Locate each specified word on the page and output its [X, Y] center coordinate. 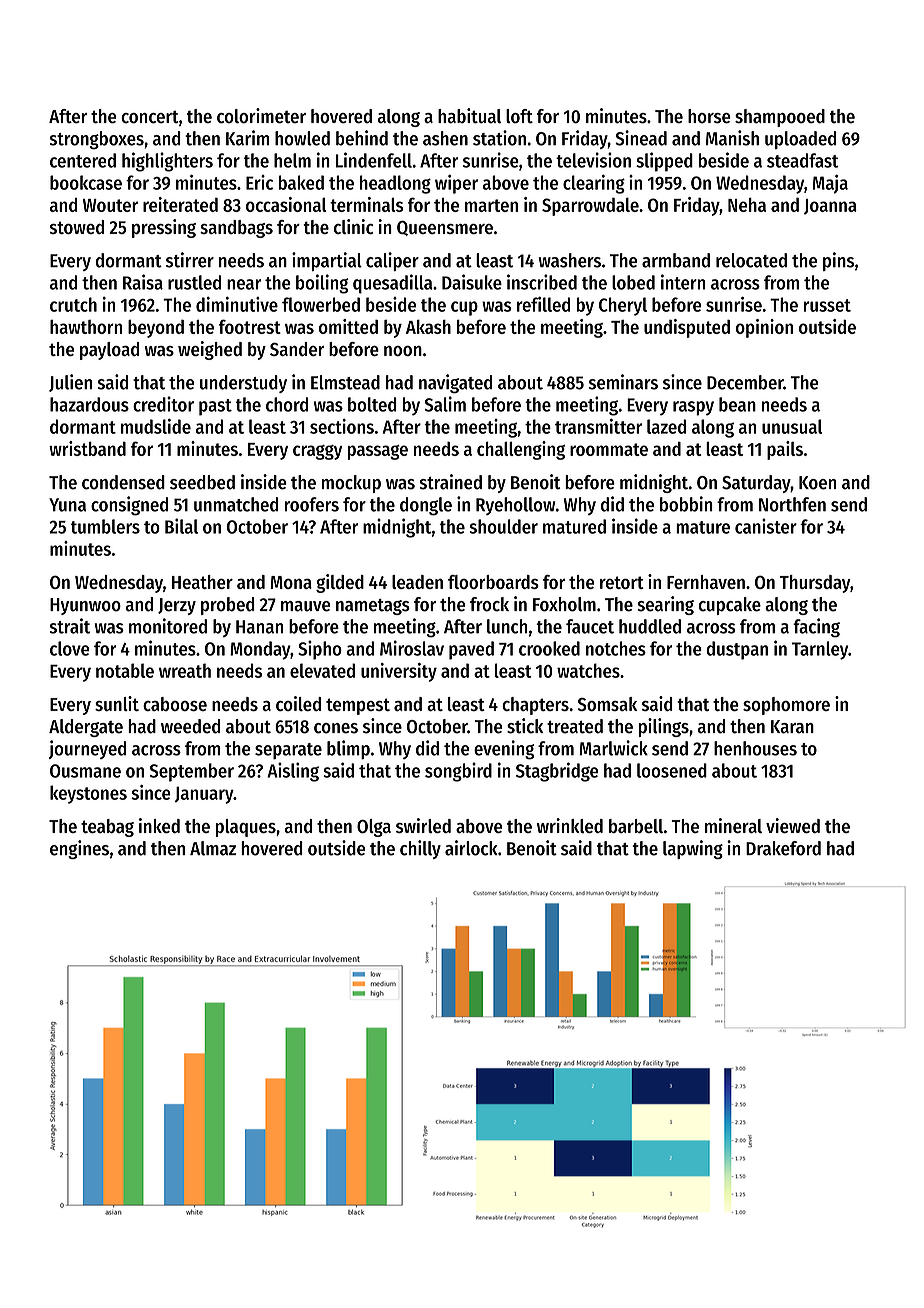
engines [79, 849]
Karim [247, 138]
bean [737, 404]
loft [519, 116]
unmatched [236, 504]
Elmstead [345, 382]
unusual [792, 426]
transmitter [598, 426]
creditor [163, 404]
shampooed [780, 118]
